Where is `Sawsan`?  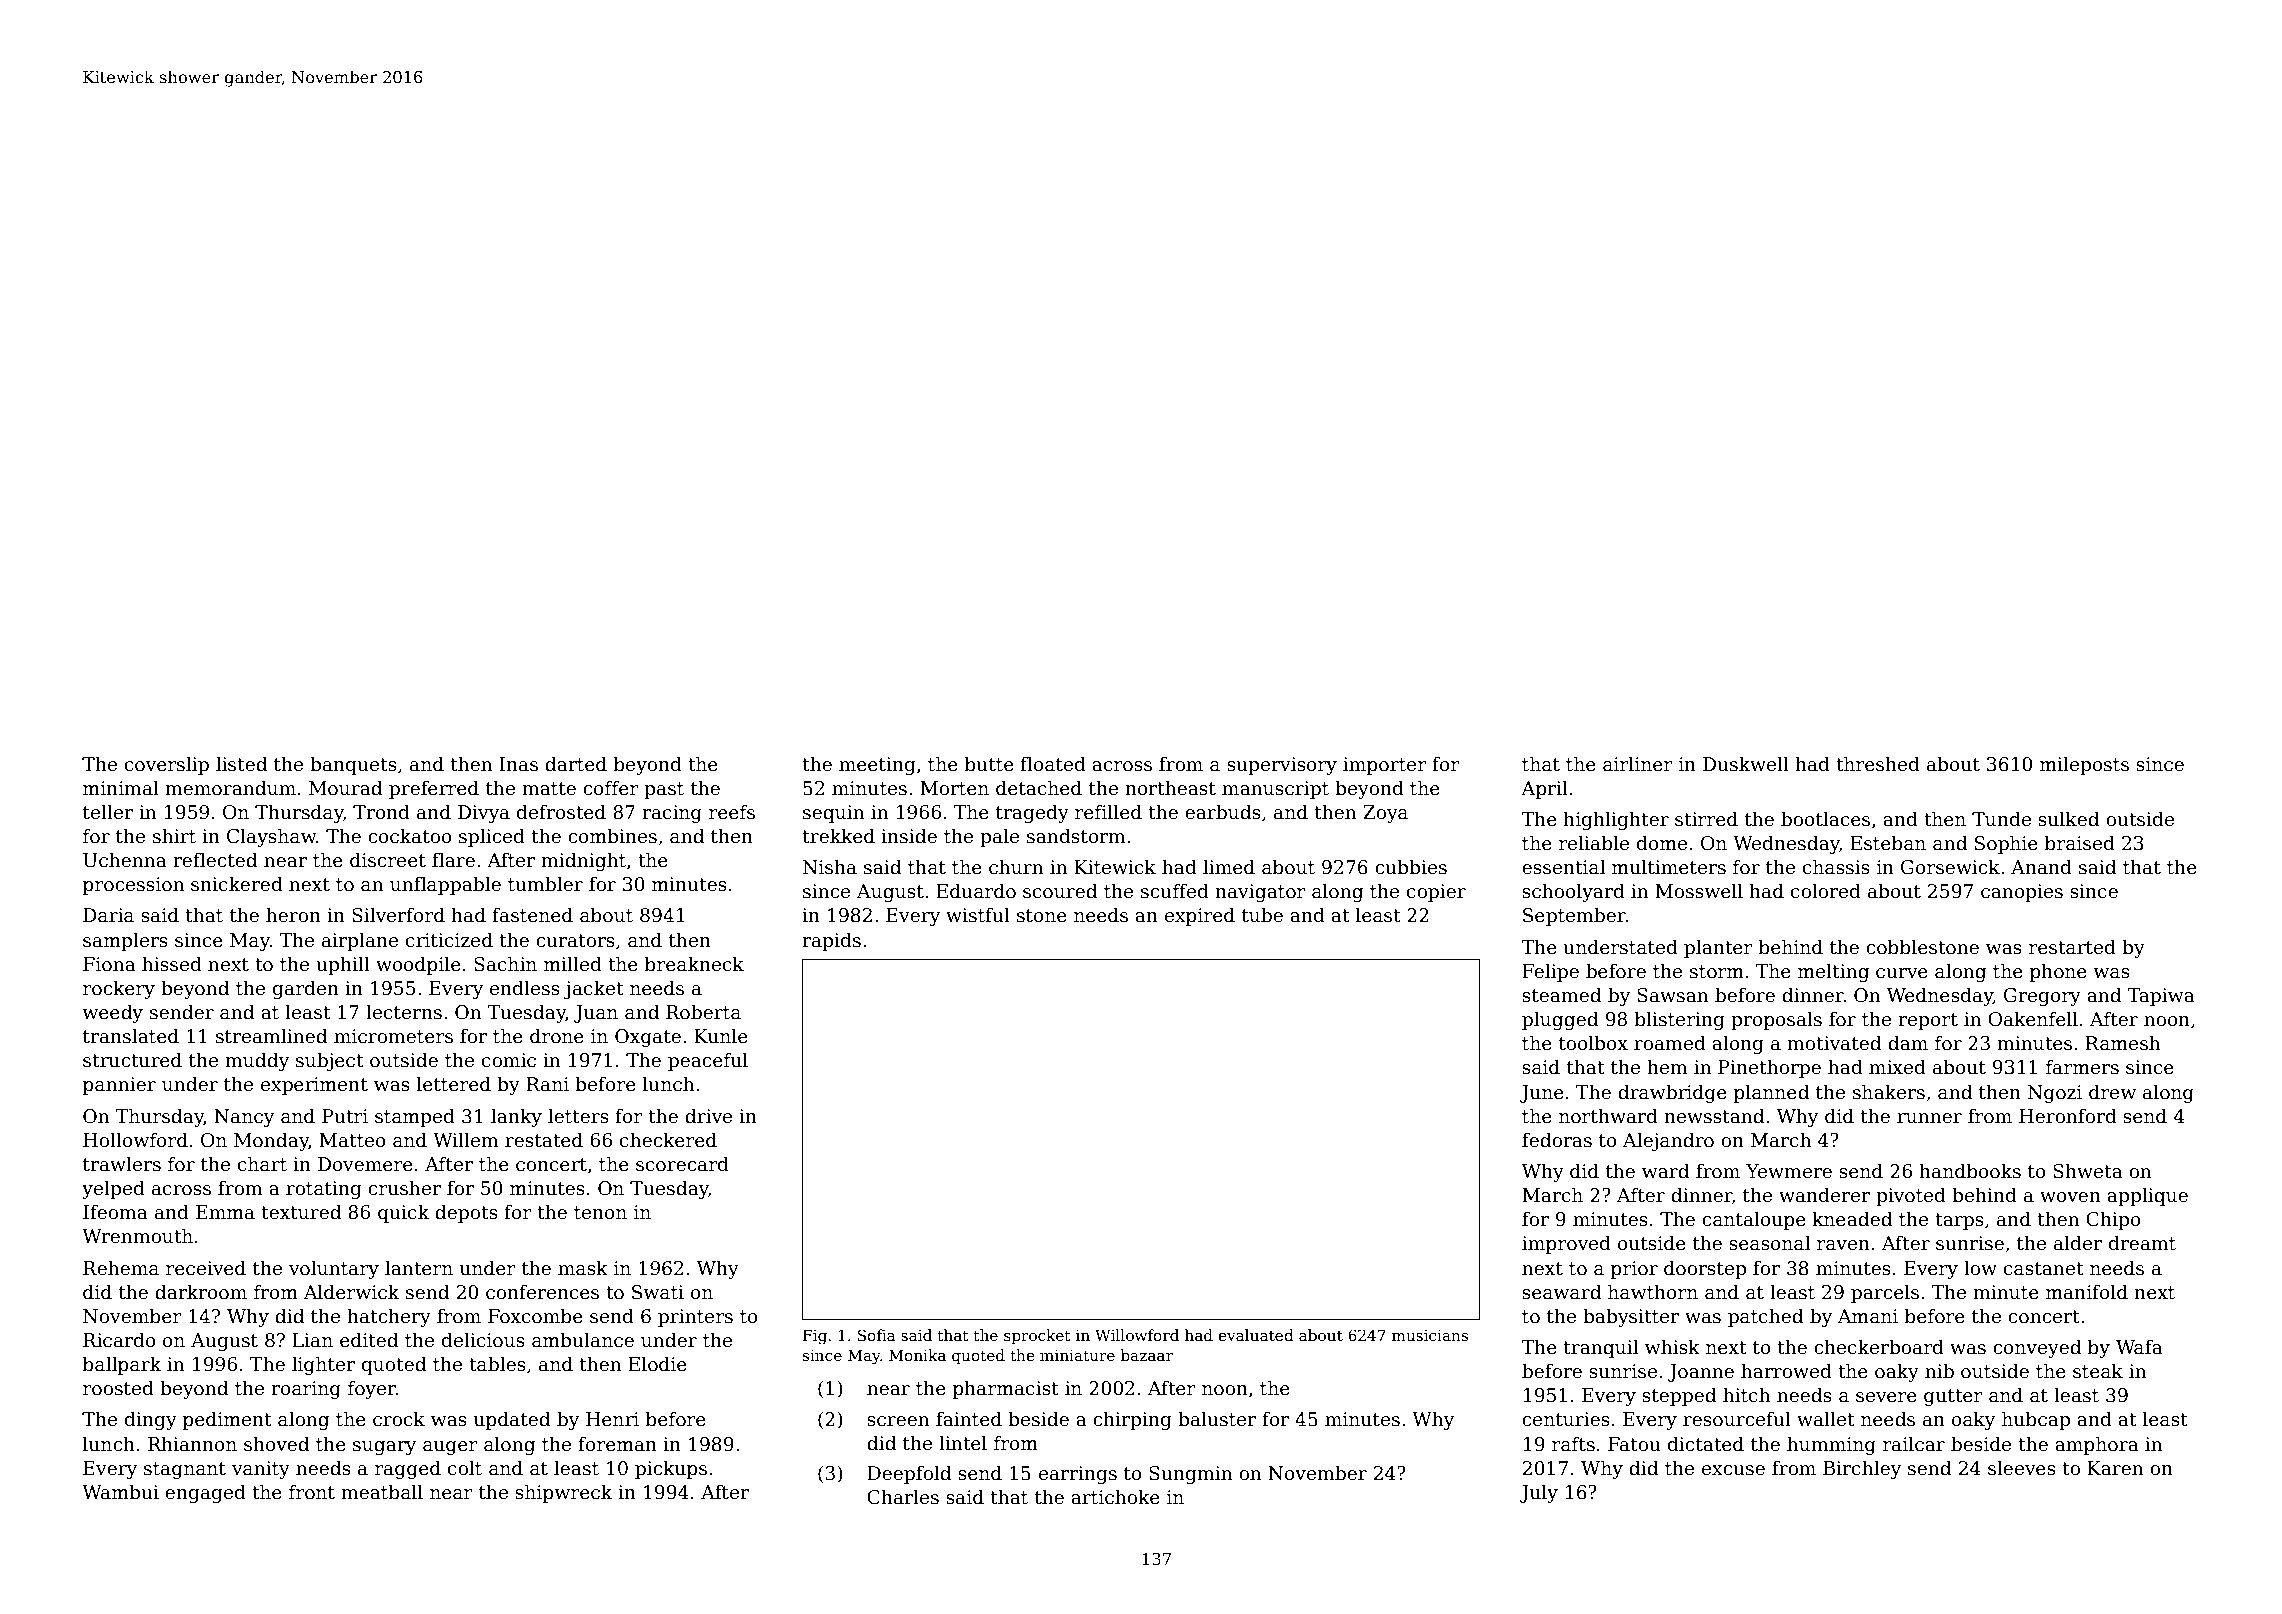
Sawsan is located at coordinates (1672, 995).
